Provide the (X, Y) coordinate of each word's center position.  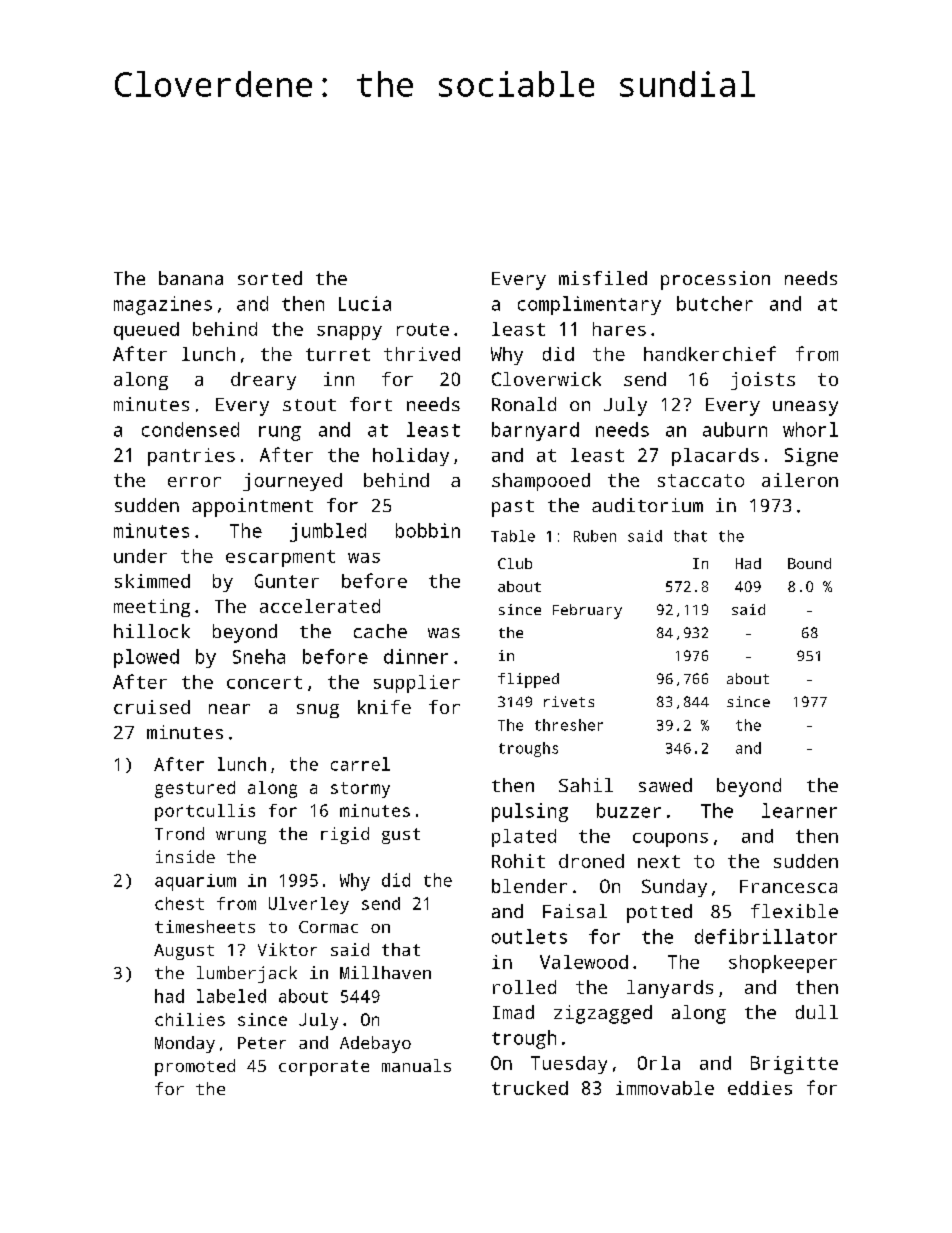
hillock (152, 631)
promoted (195, 1067)
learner (799, 810)
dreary (263, 381)
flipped (528, 680)
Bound (809, 563)
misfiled (603, 278)
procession (715, 280)
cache (380, 631)
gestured (195, 789)
